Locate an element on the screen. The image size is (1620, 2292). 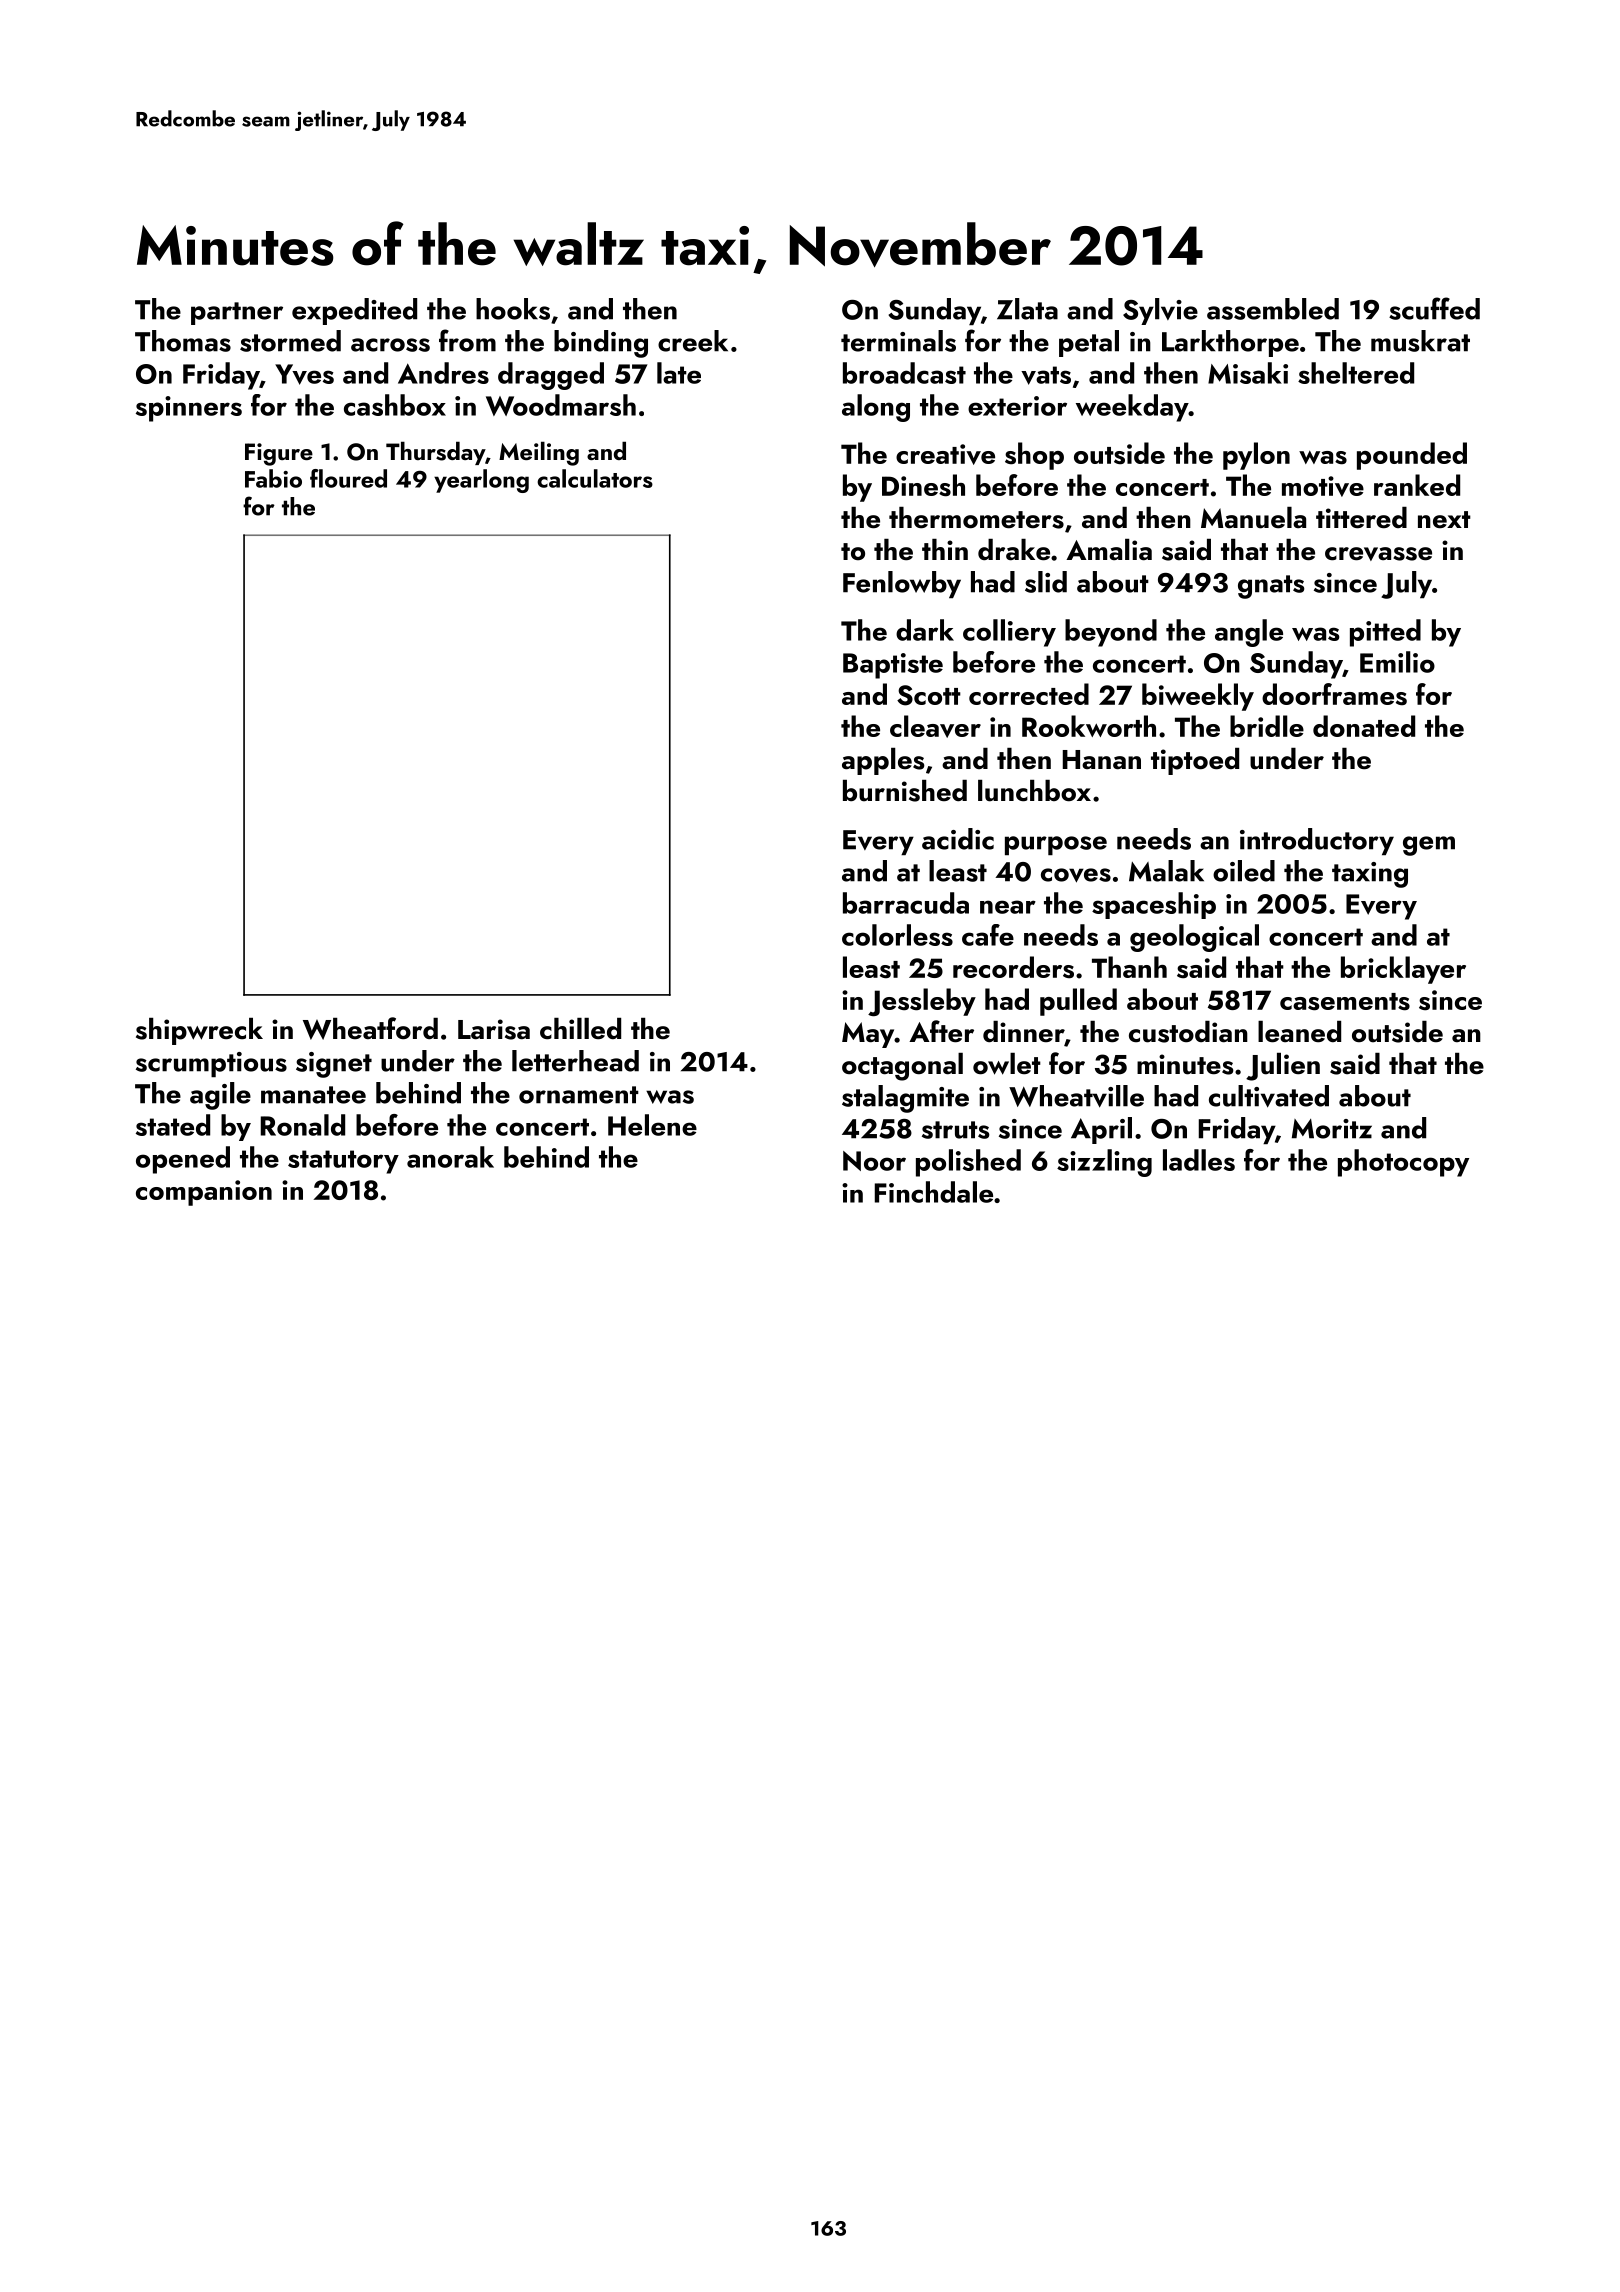
shipwreck is located at coordinates (199, 1031).
